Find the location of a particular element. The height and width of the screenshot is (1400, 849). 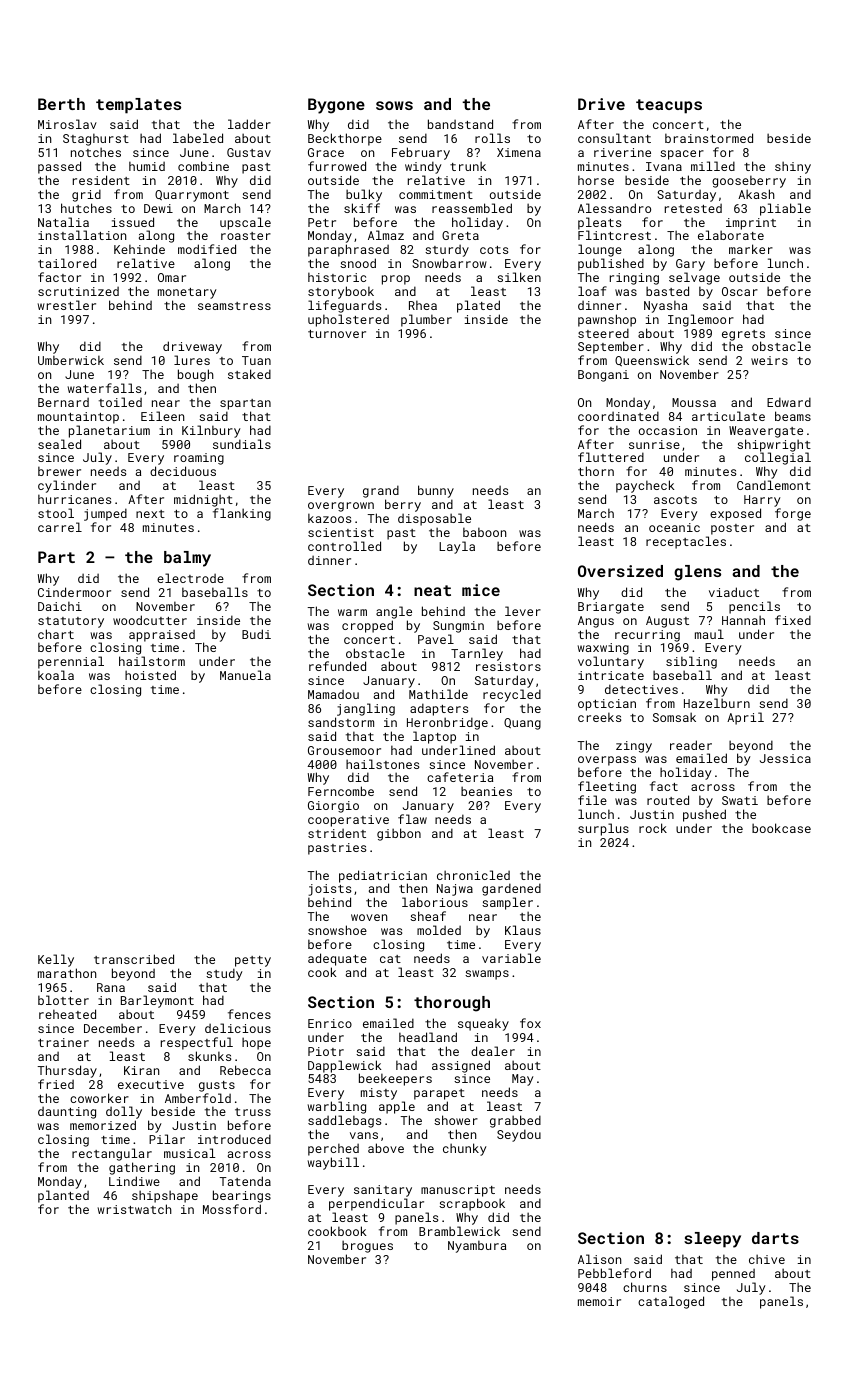

Harry is located at coordinates (762, 501).
